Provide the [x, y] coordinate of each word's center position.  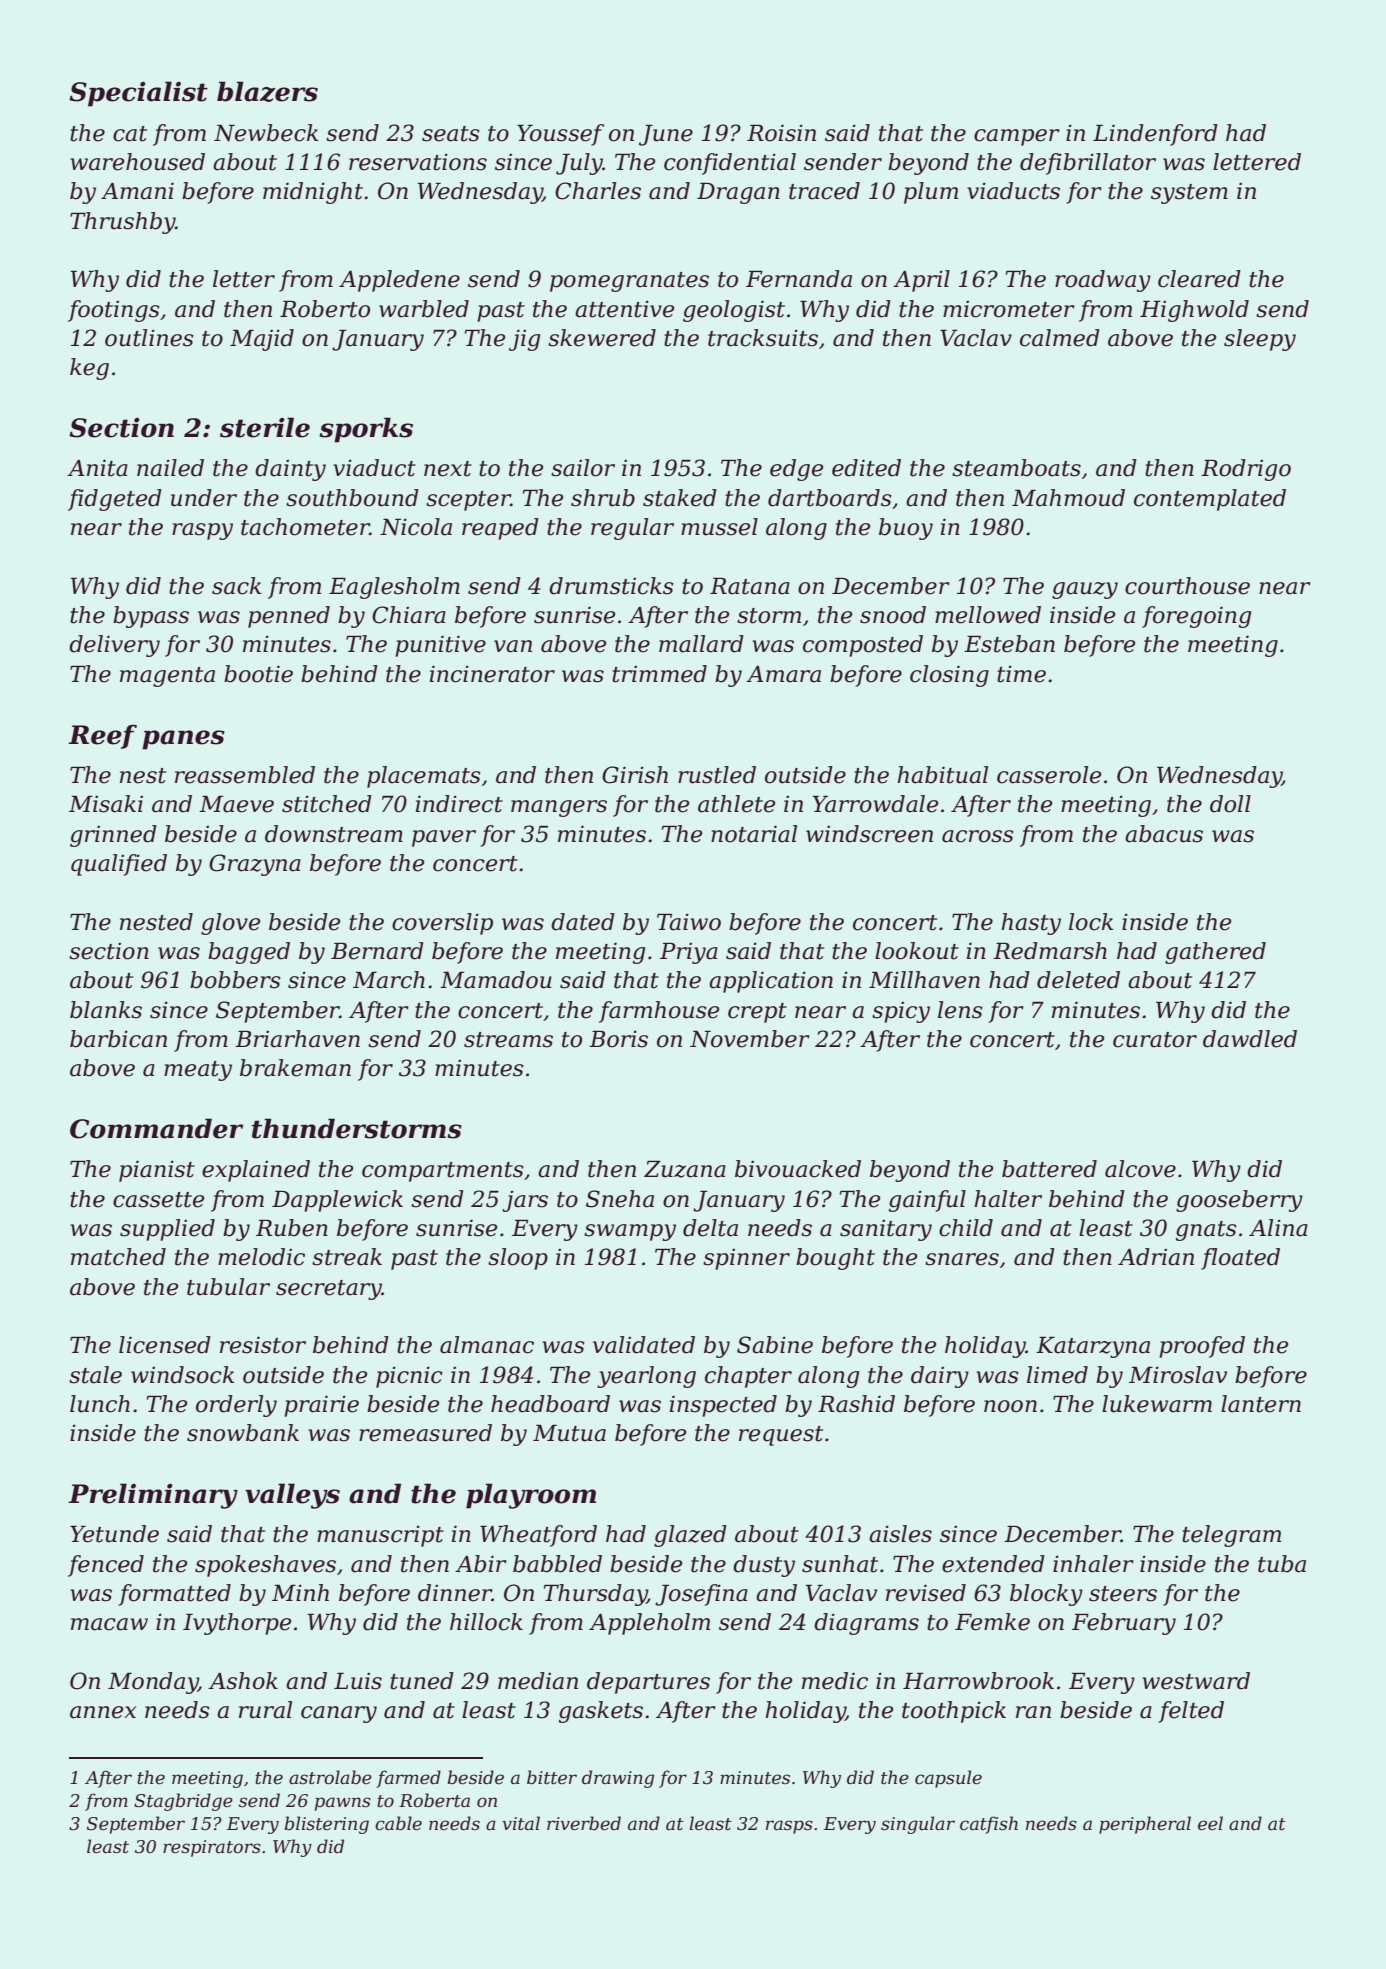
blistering [326, 1825]
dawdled [1250, 1039]
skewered [602, 338]
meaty [198, 1071]
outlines [149, 338]
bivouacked [798, 1169]
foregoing [1196, 617]
